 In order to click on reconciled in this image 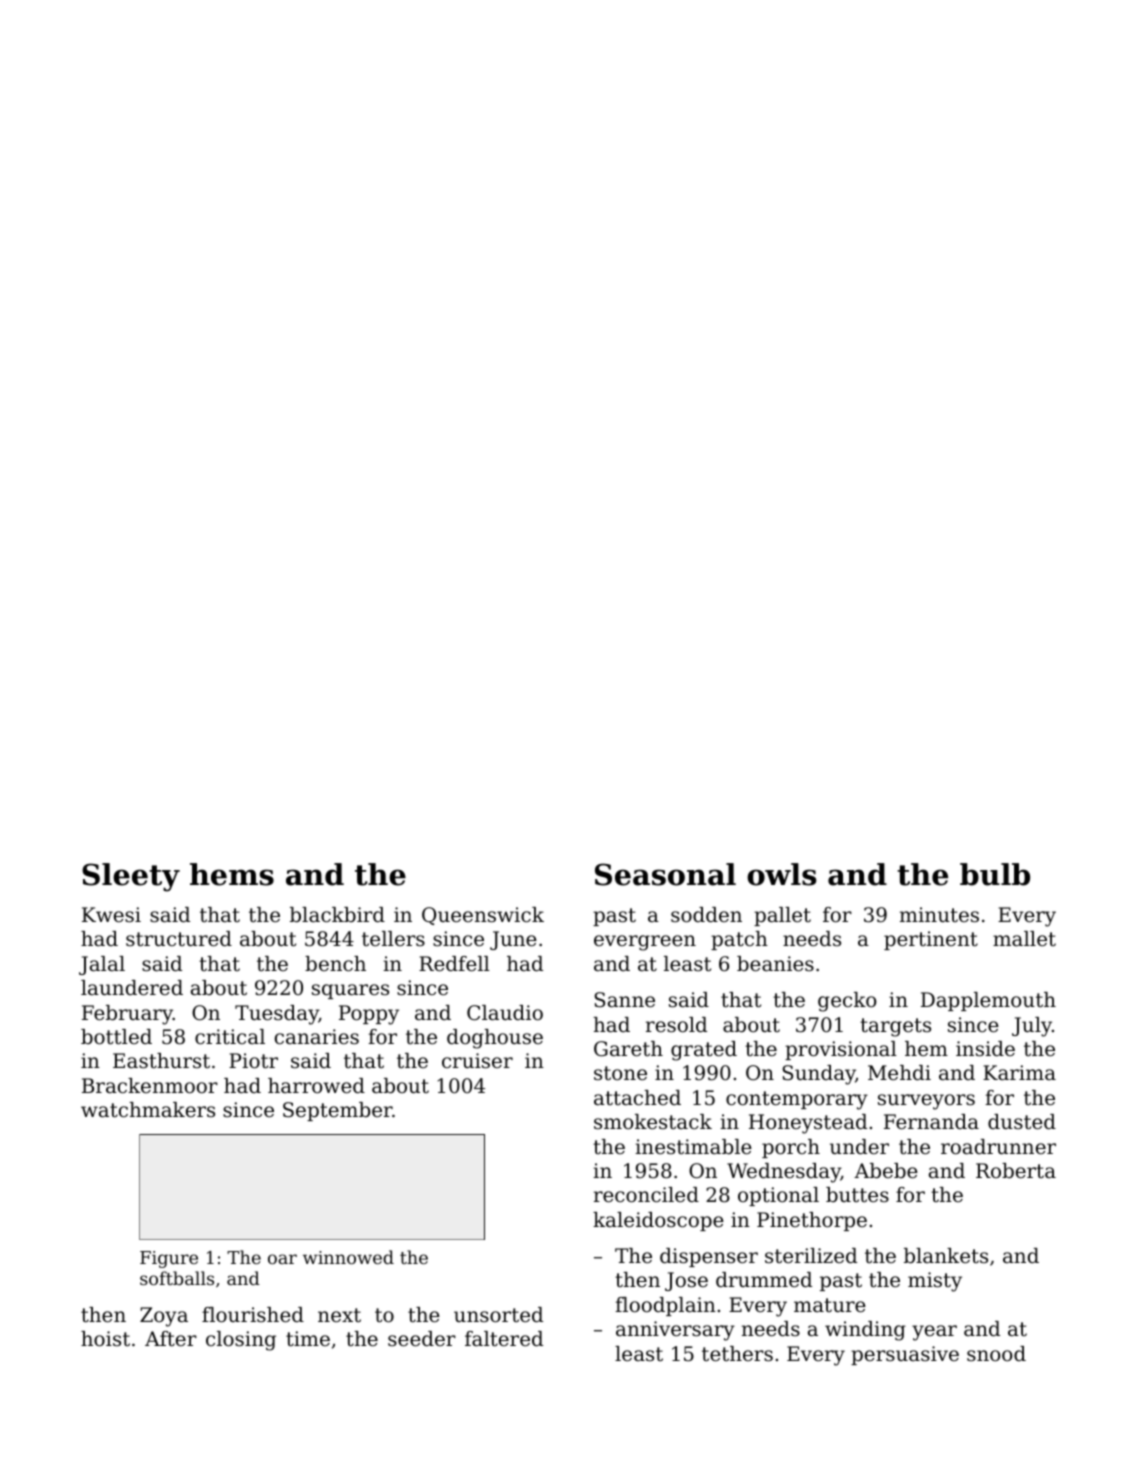, I will do `click(646, 1195)`.
